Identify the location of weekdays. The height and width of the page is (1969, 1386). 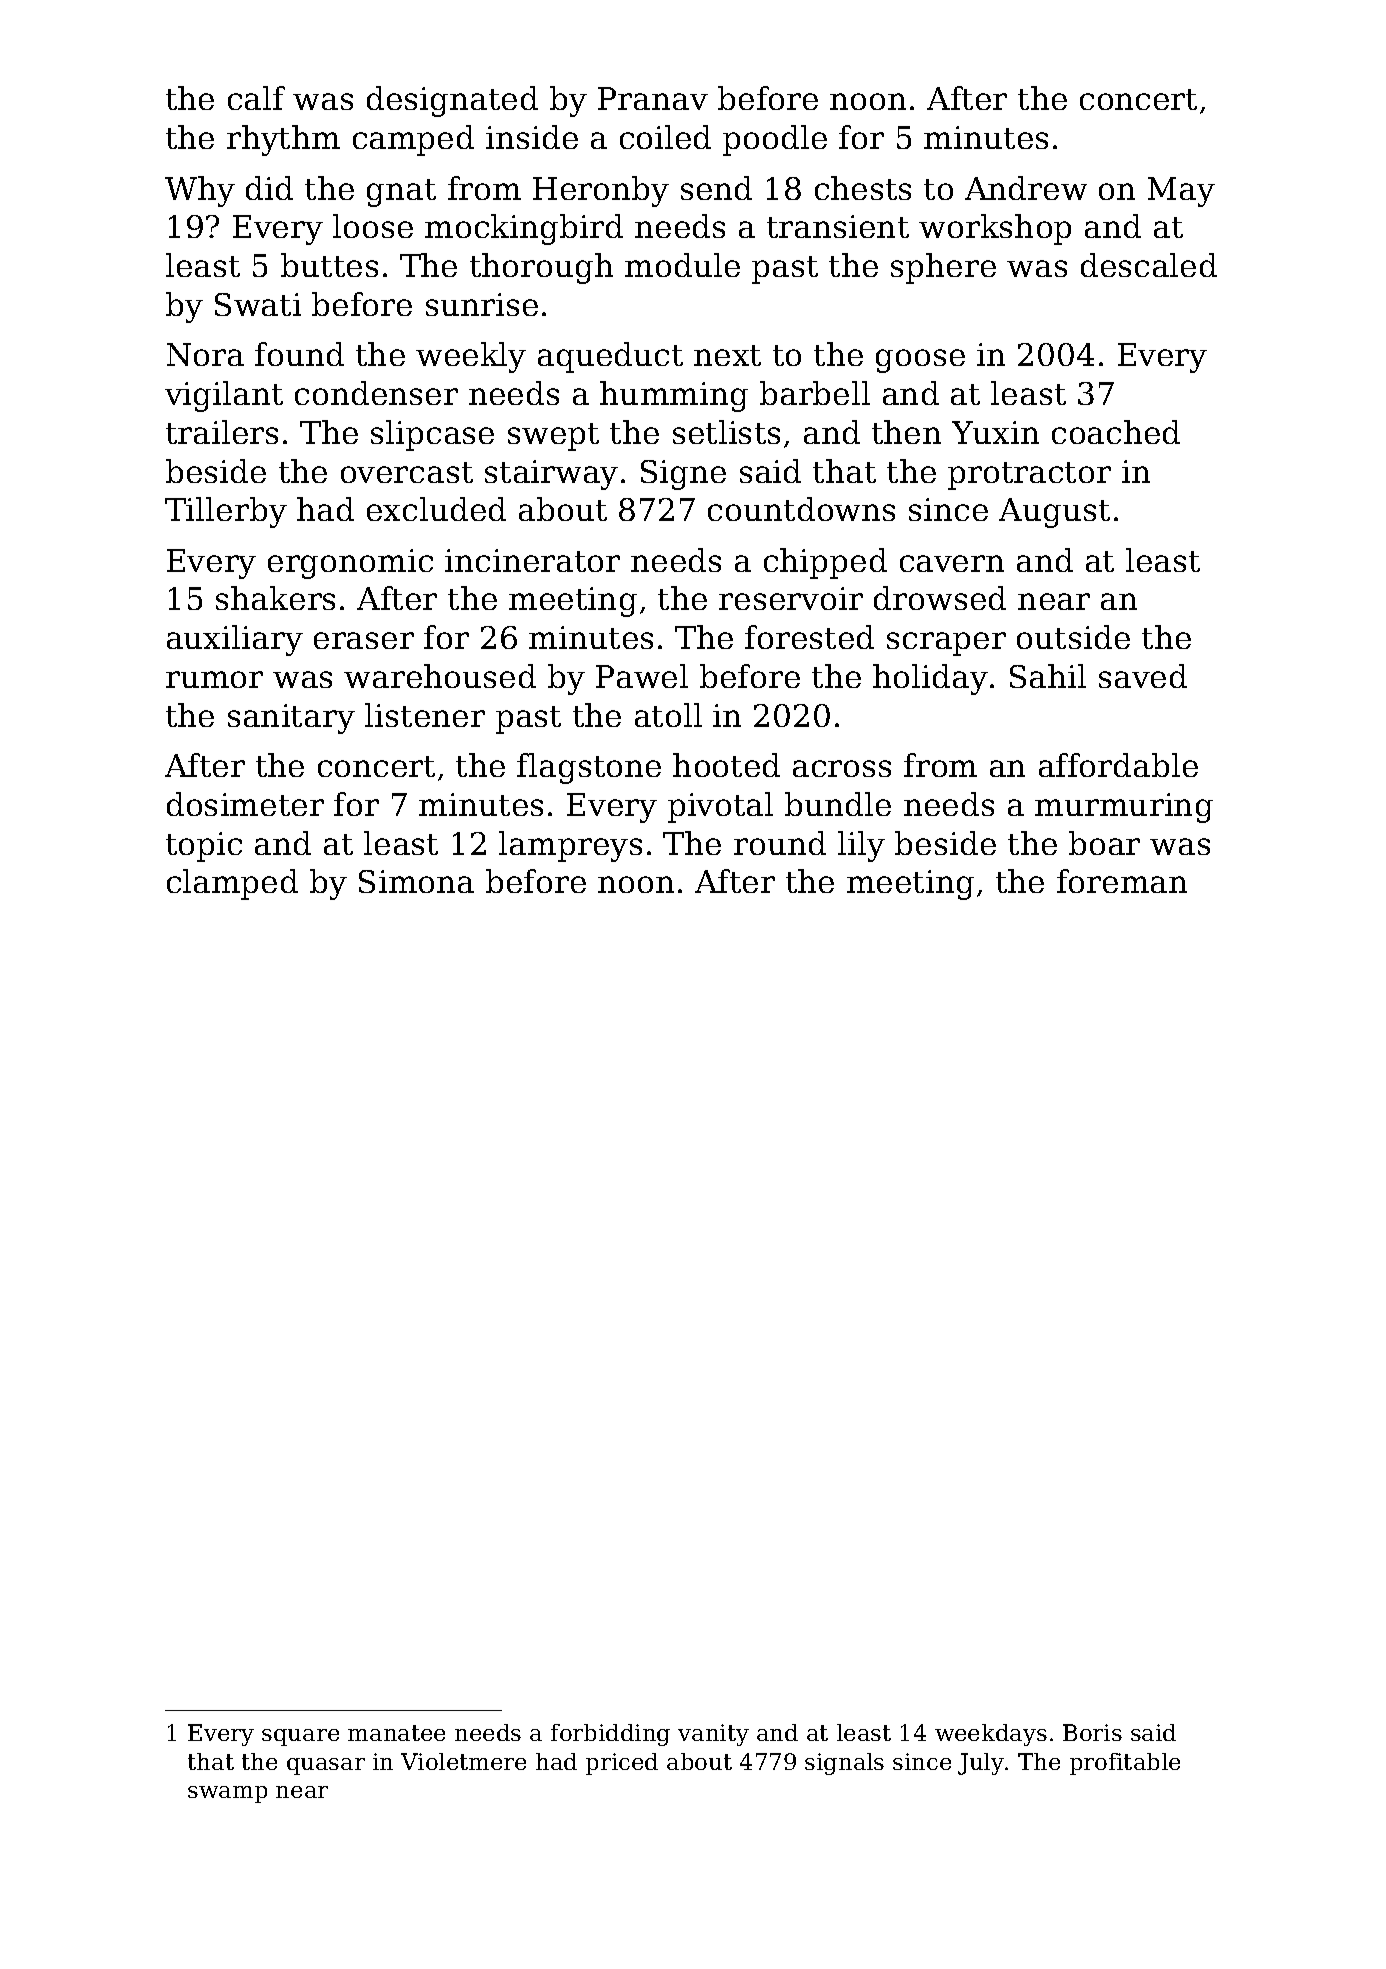
(991, 1735).
